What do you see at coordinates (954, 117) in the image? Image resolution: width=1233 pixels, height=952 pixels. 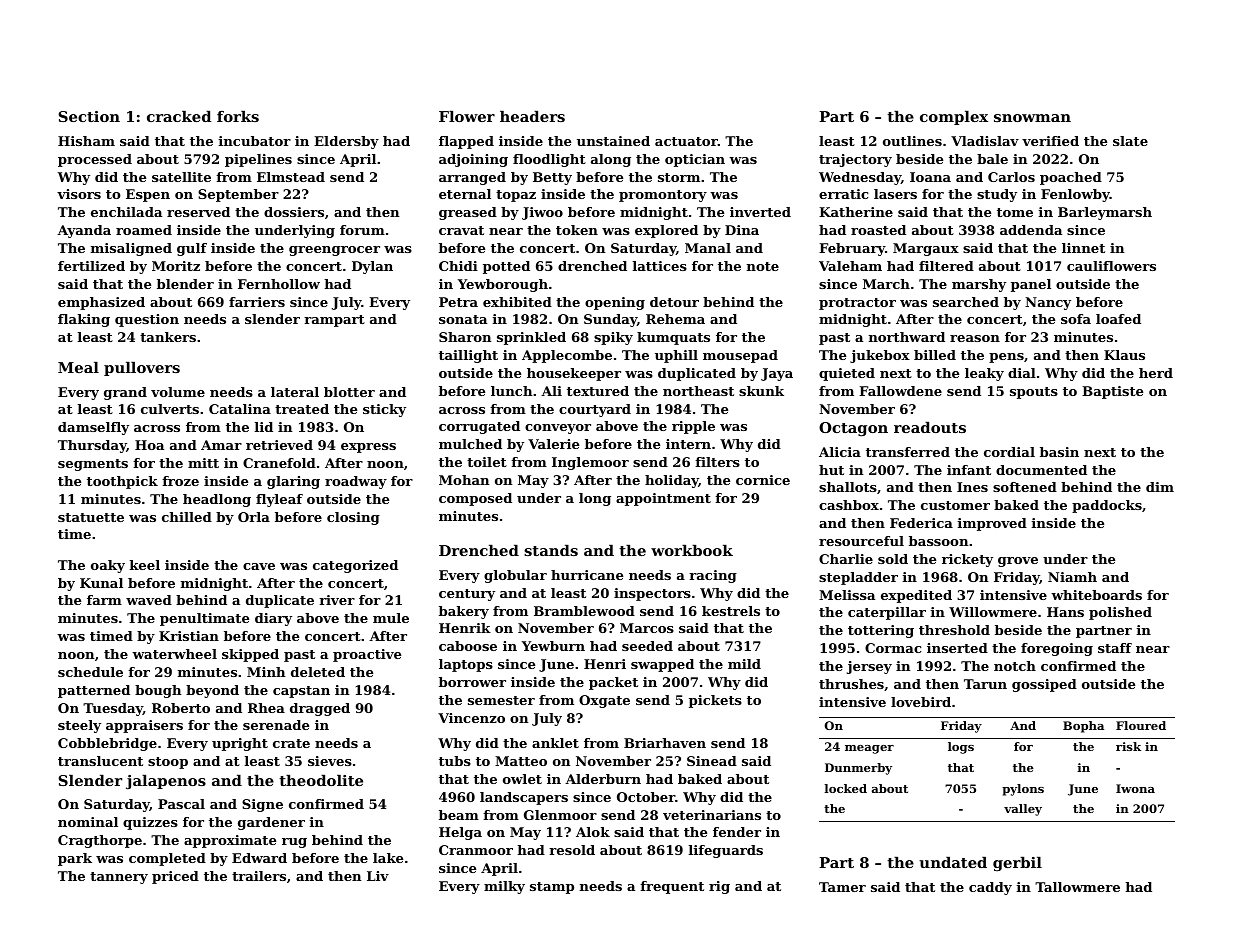 I see `complex` at bounding box center [954, 117].
